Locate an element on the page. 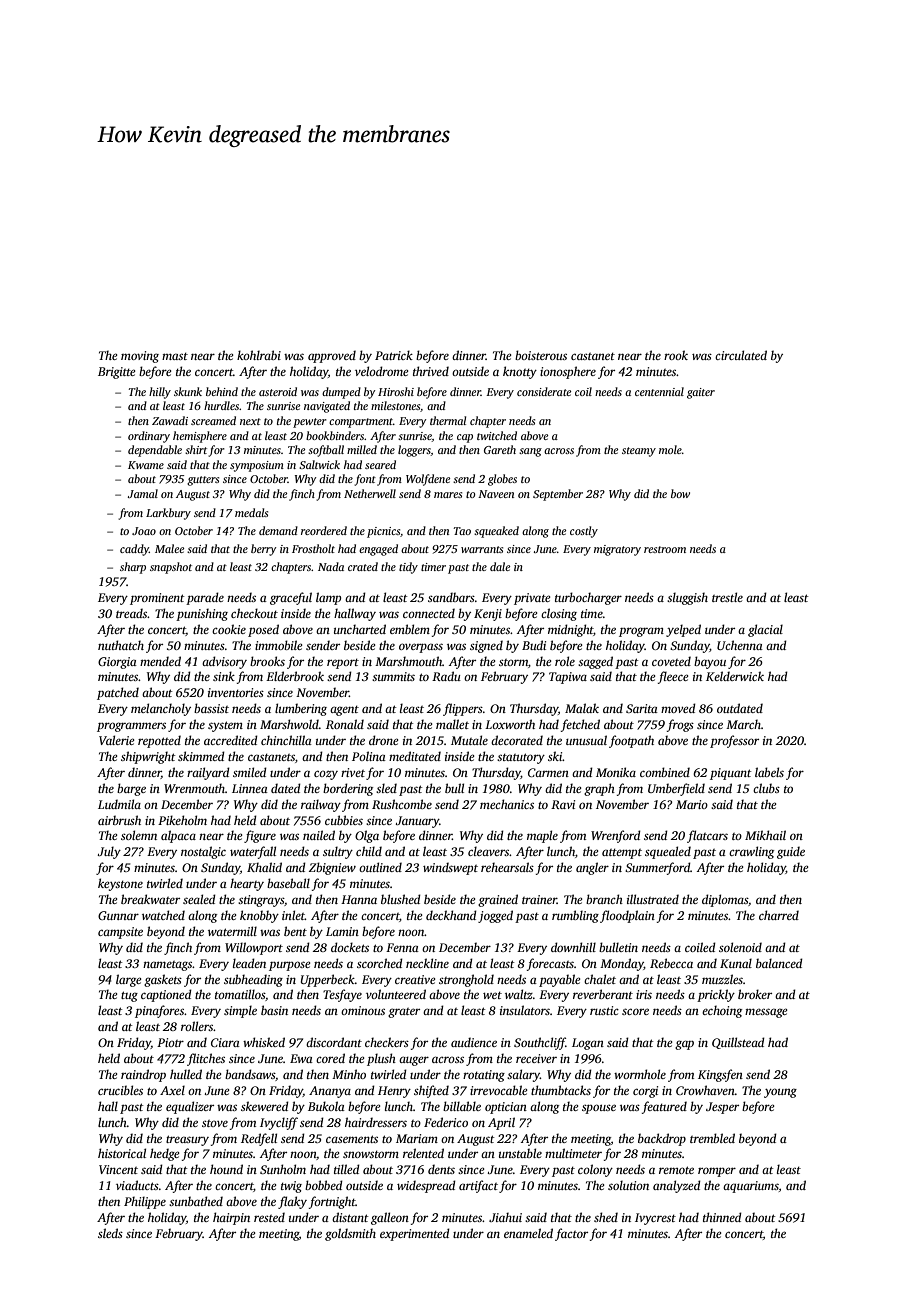 Image resolution: width=908 pixels, height=1316 pixels. circulated is located at coordinates (741, 355).
